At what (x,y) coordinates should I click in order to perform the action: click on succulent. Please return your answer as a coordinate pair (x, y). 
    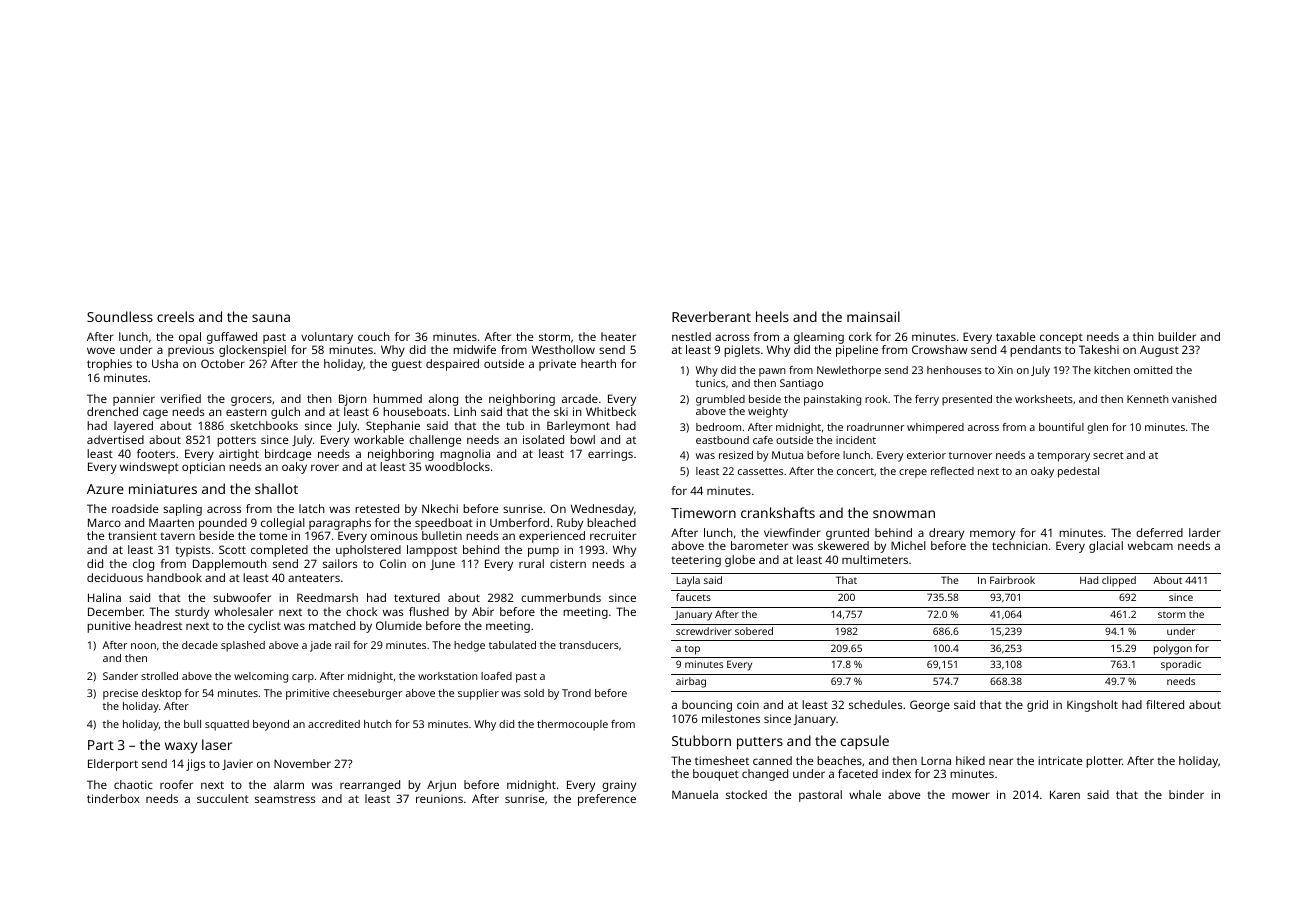
    Looking at the image, I should click on (223, 798).
